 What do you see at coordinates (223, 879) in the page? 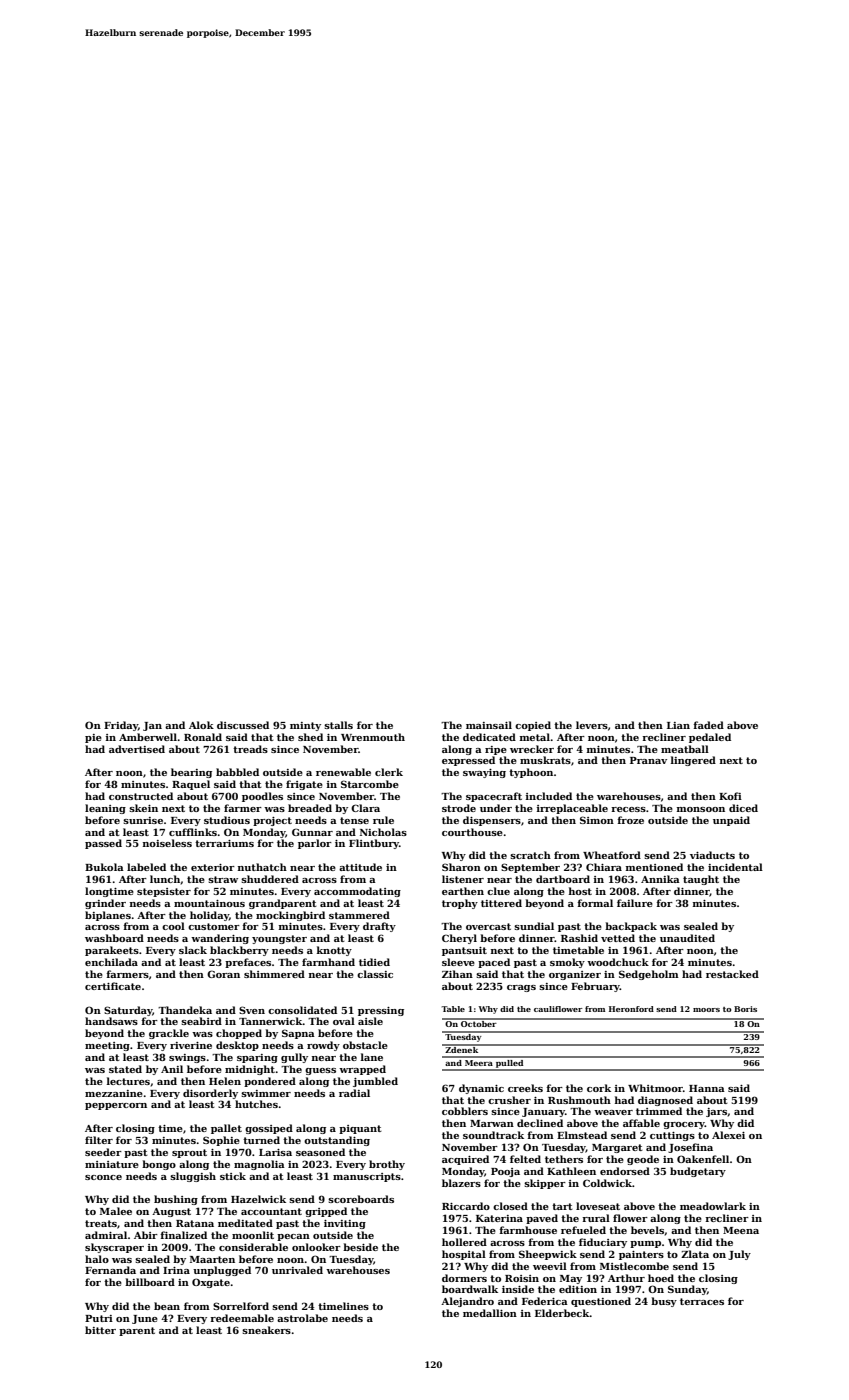
I see `straw` at bounding box center [223, 879].
